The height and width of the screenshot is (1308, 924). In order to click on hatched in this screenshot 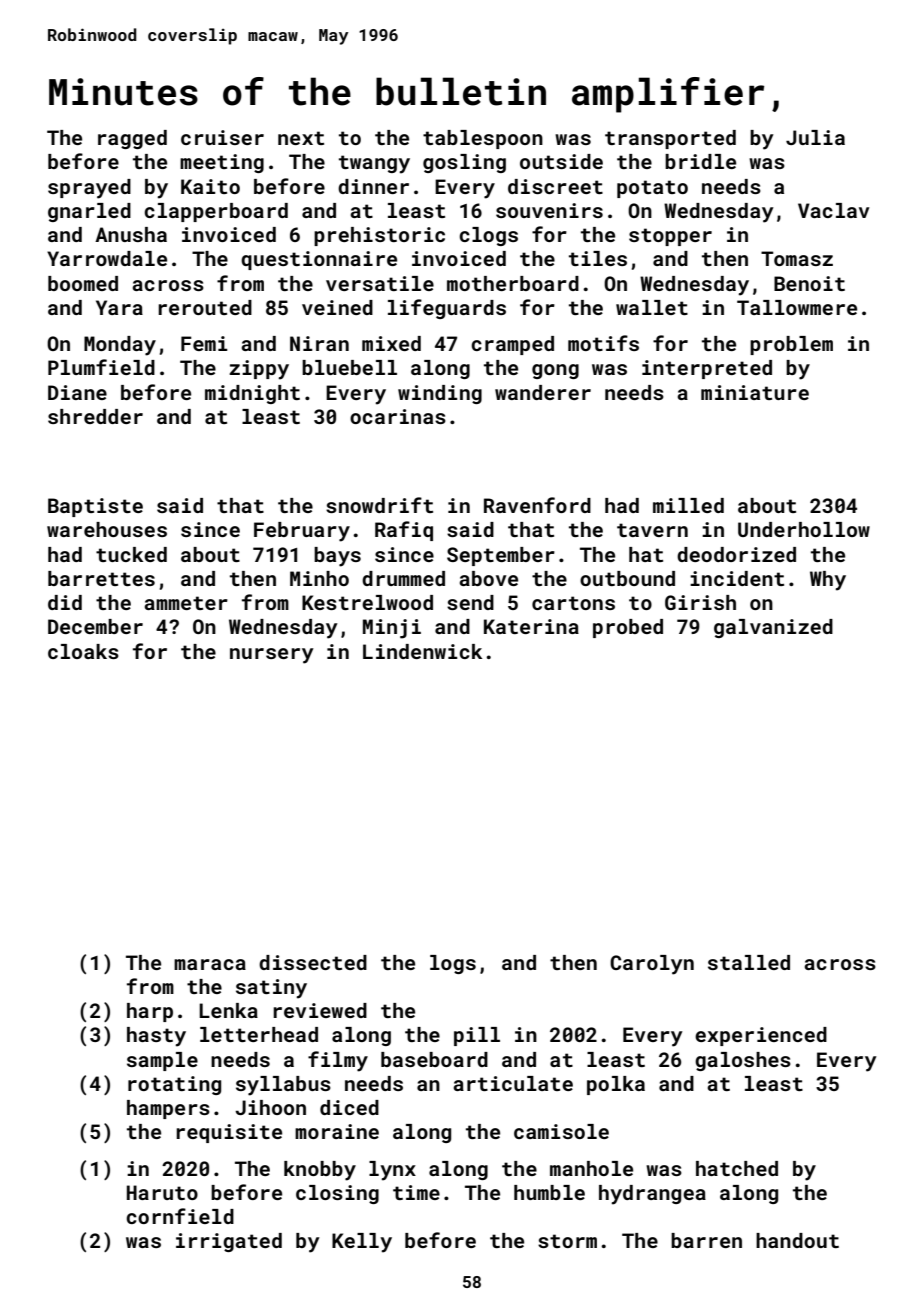, I will do `click(737, 1168)`.
